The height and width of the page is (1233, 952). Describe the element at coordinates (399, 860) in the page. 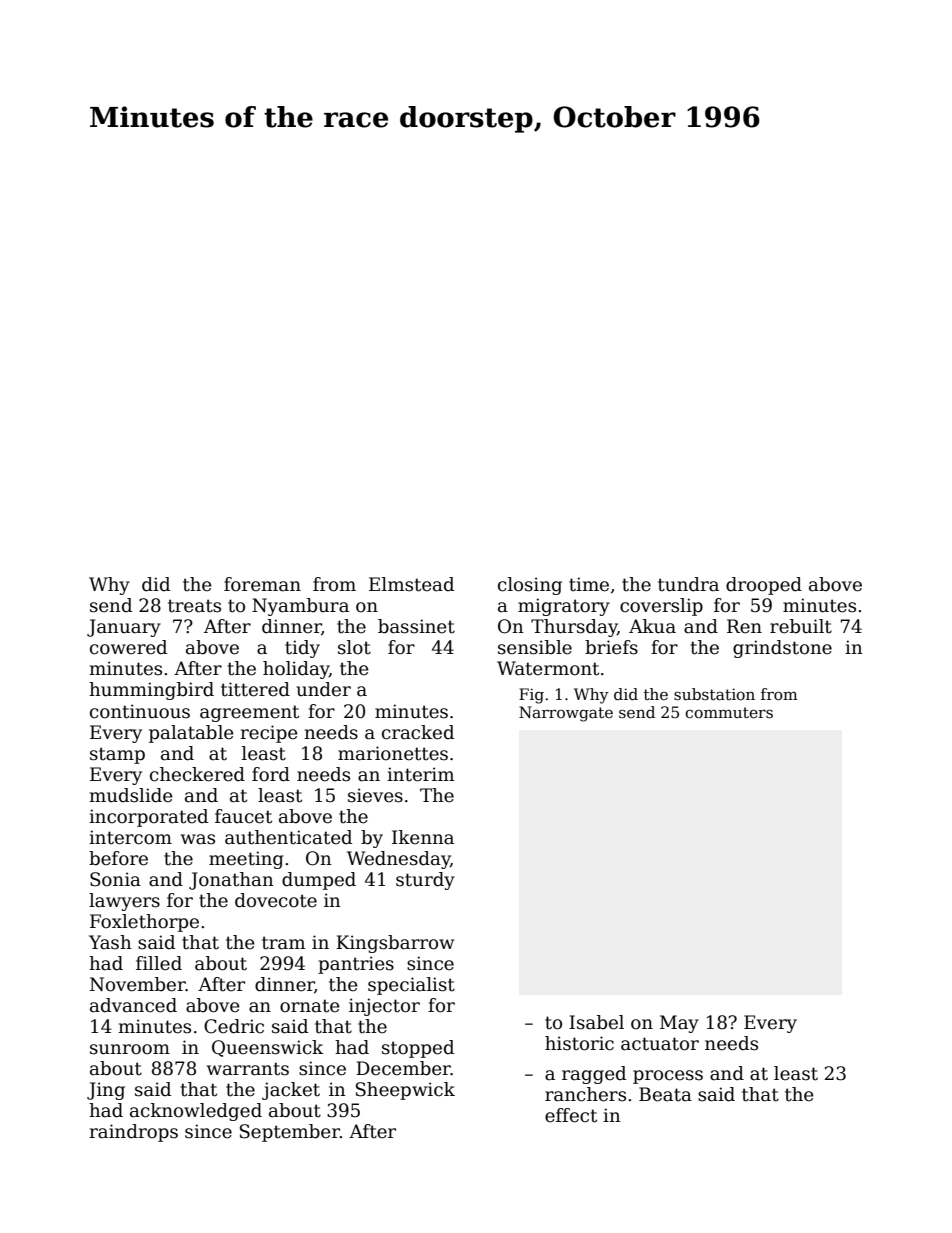

I see `Wednesday` at that location.
